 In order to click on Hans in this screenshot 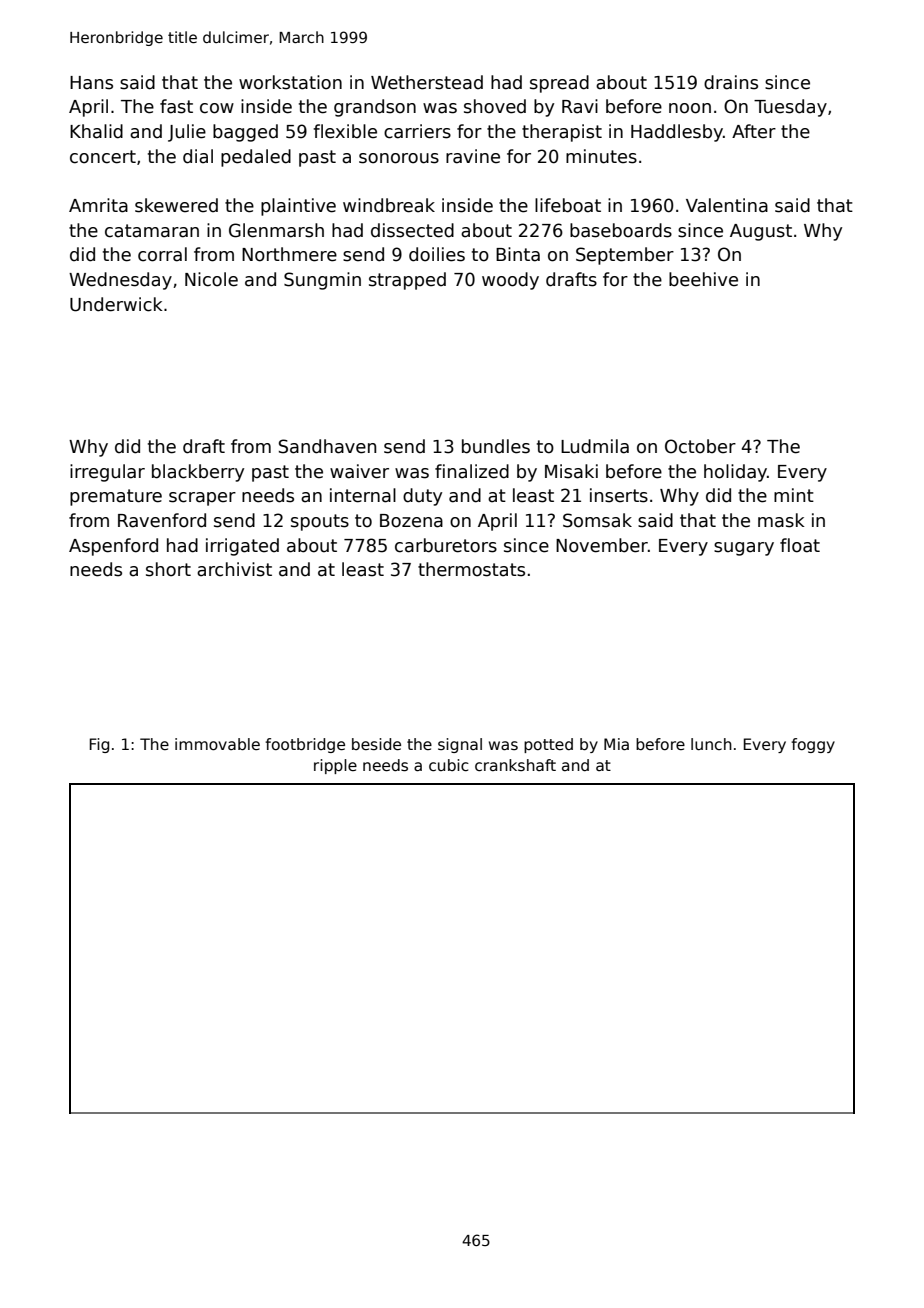, I will do `click(91, 83)`.
